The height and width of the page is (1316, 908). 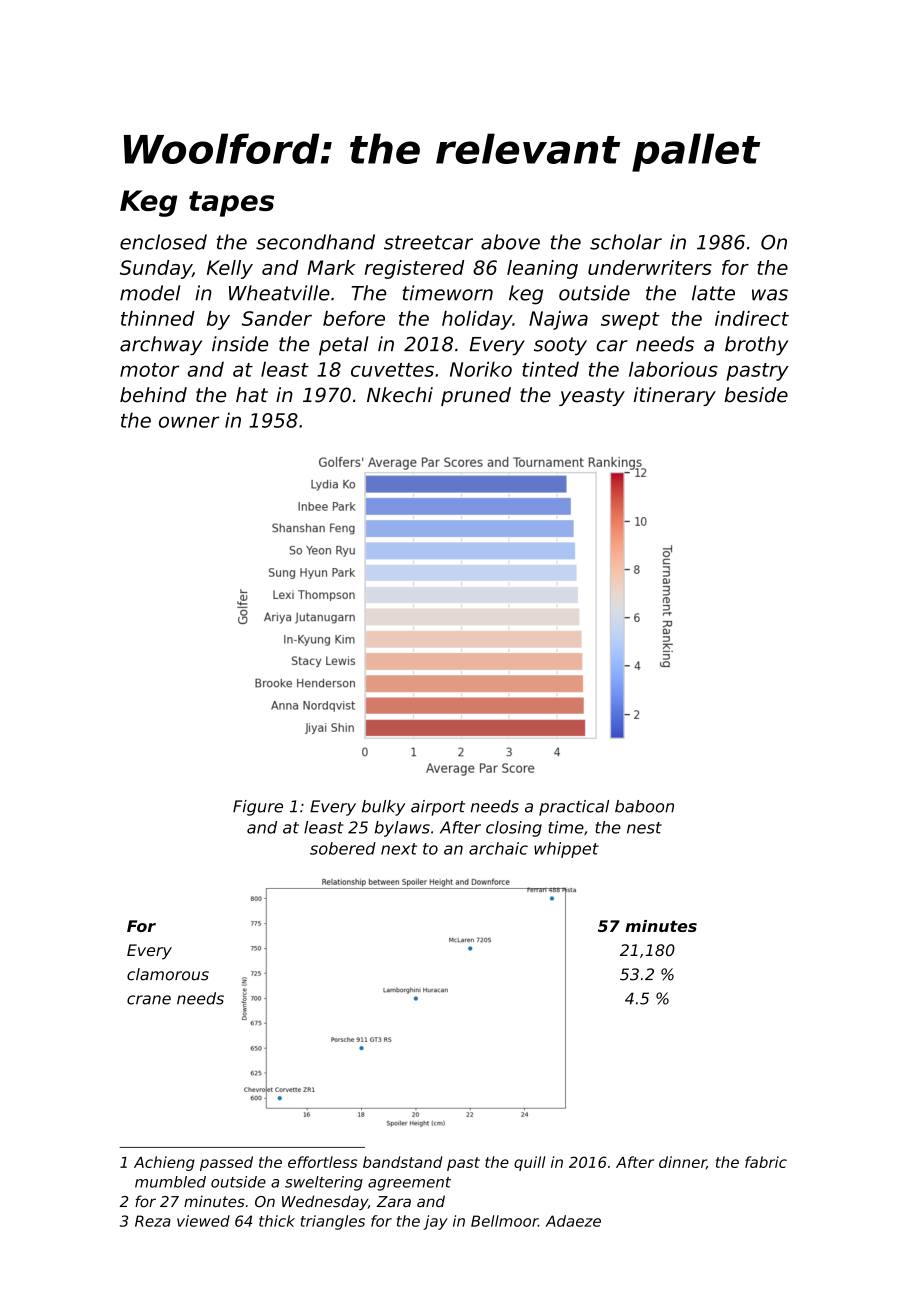 What do you see at coordinates (504, 1221) in the page?
I see `Bellmoor` at bounding box center [504, 1221].
